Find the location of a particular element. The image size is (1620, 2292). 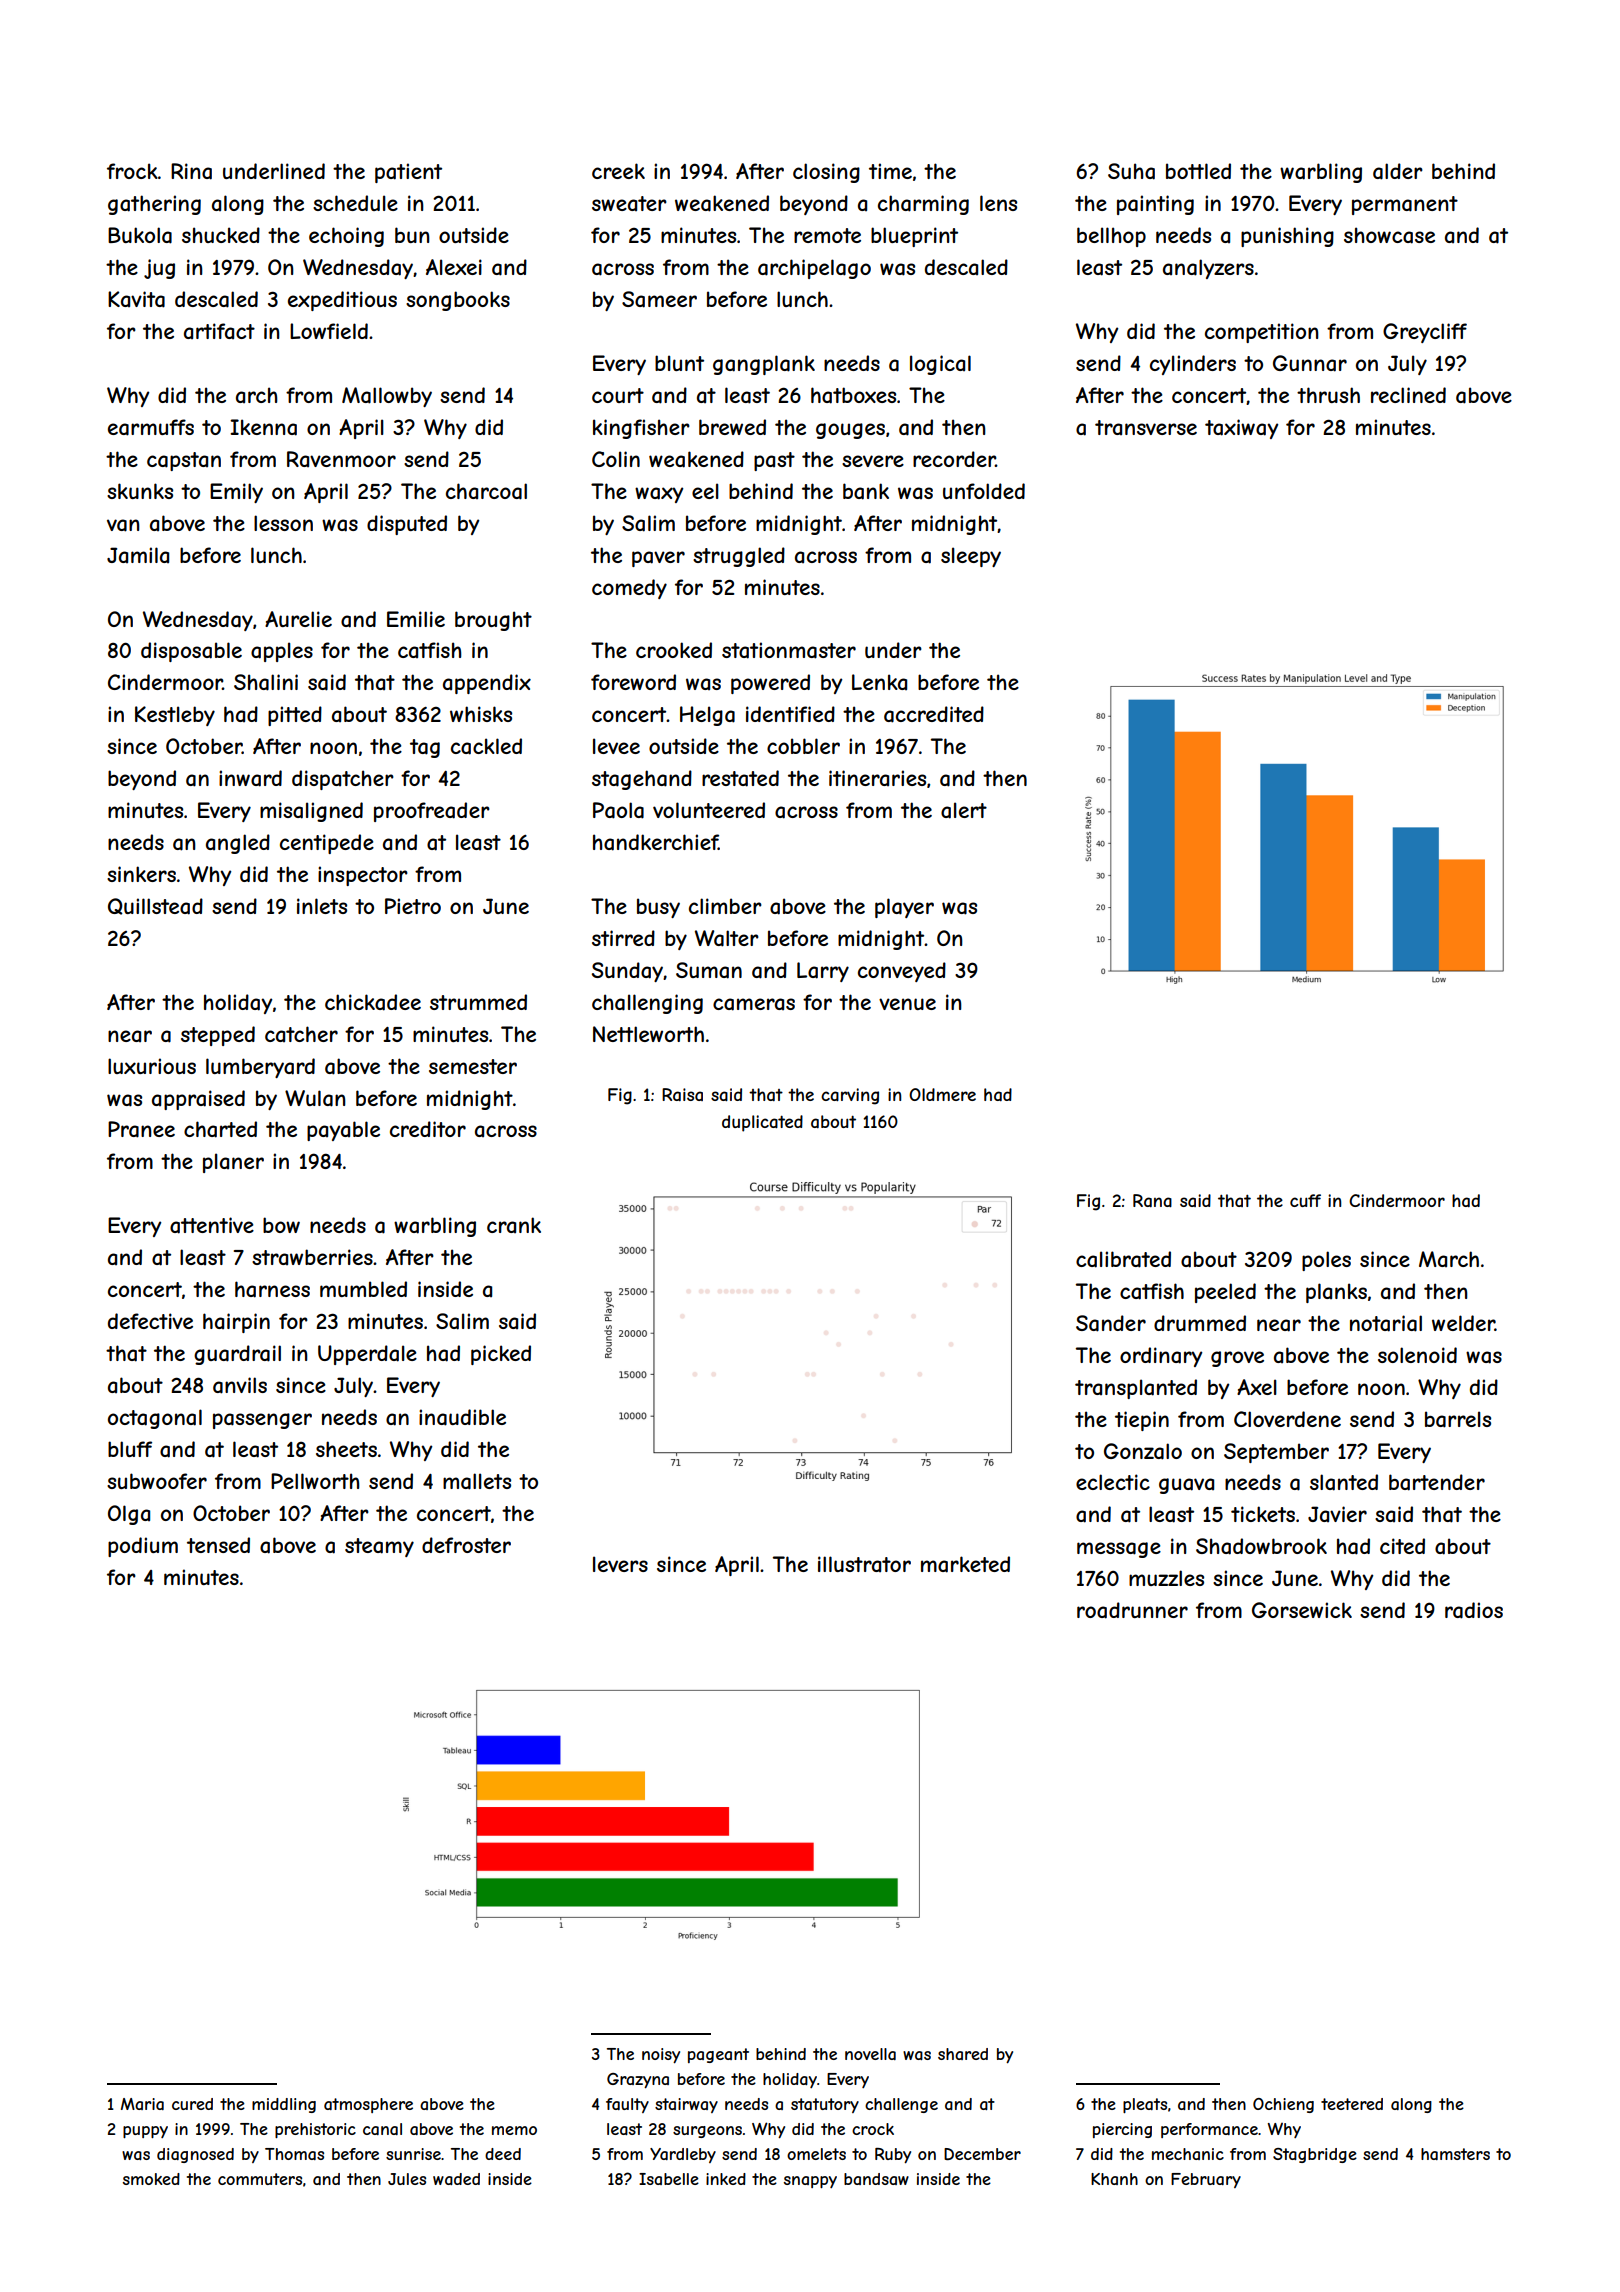

time is located at coordinates (890, 171).
